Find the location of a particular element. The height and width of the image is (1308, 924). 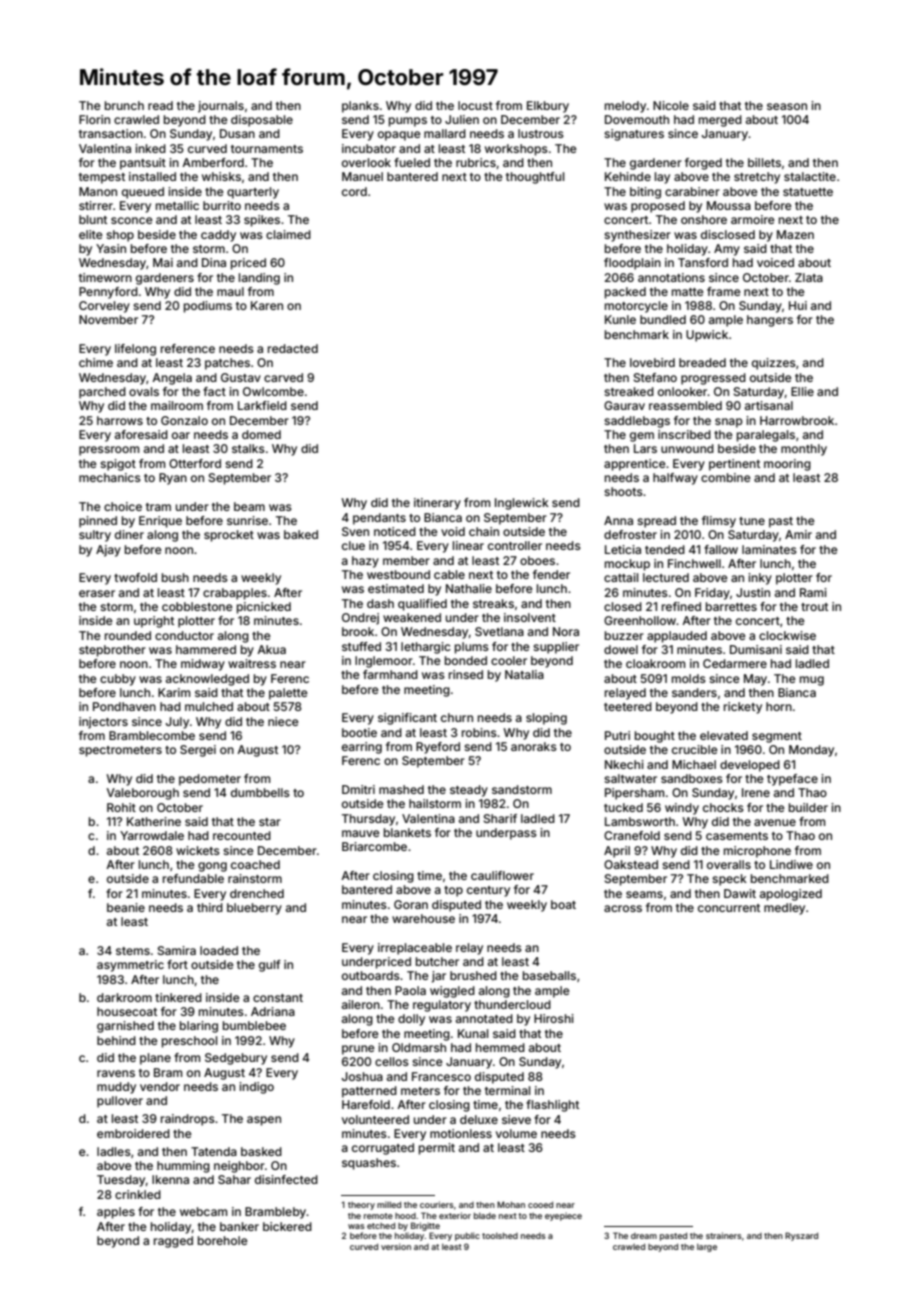

steady is located at coordinates (469, 791).
